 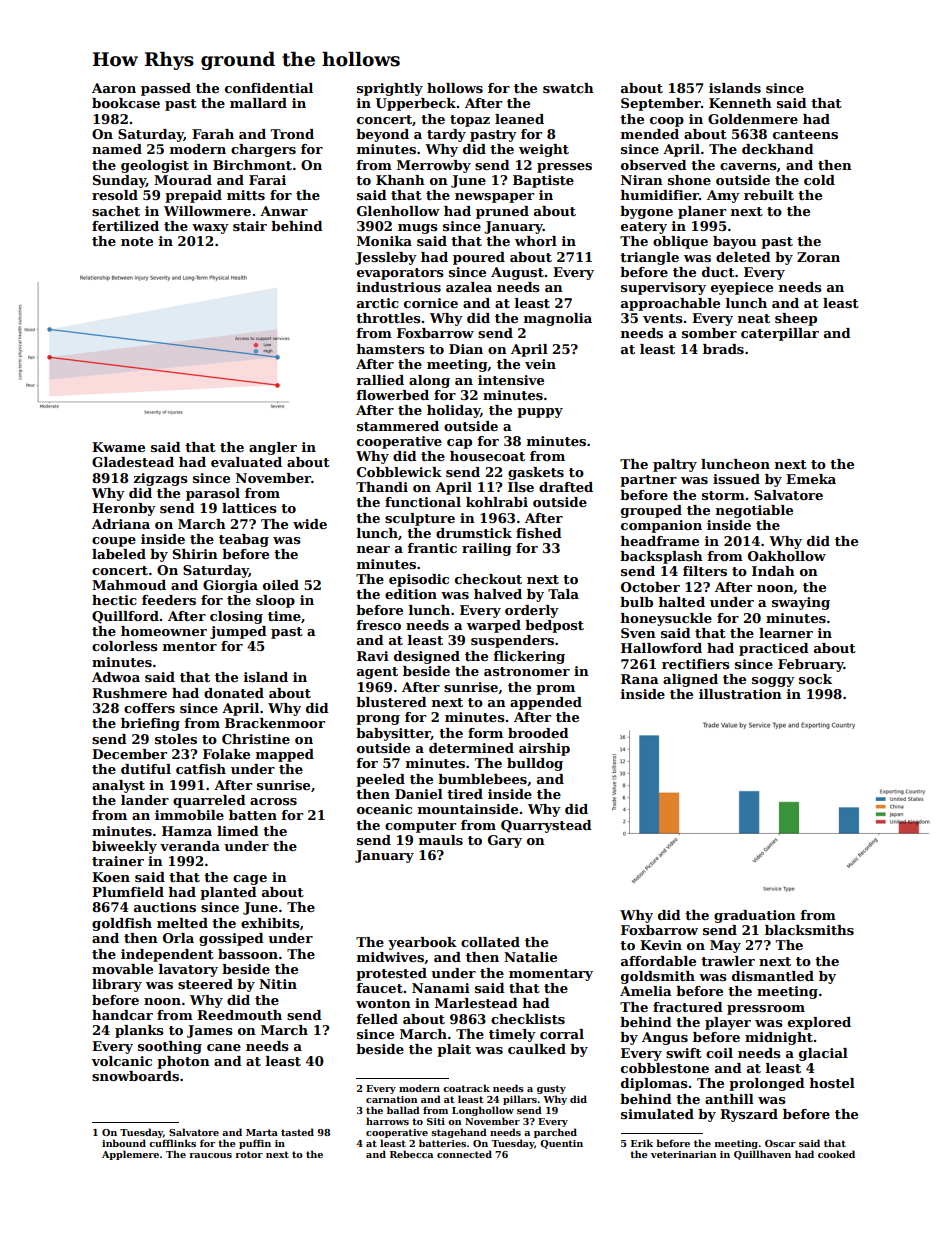 I want to click on evaluated, so click(x=246, y=462).
